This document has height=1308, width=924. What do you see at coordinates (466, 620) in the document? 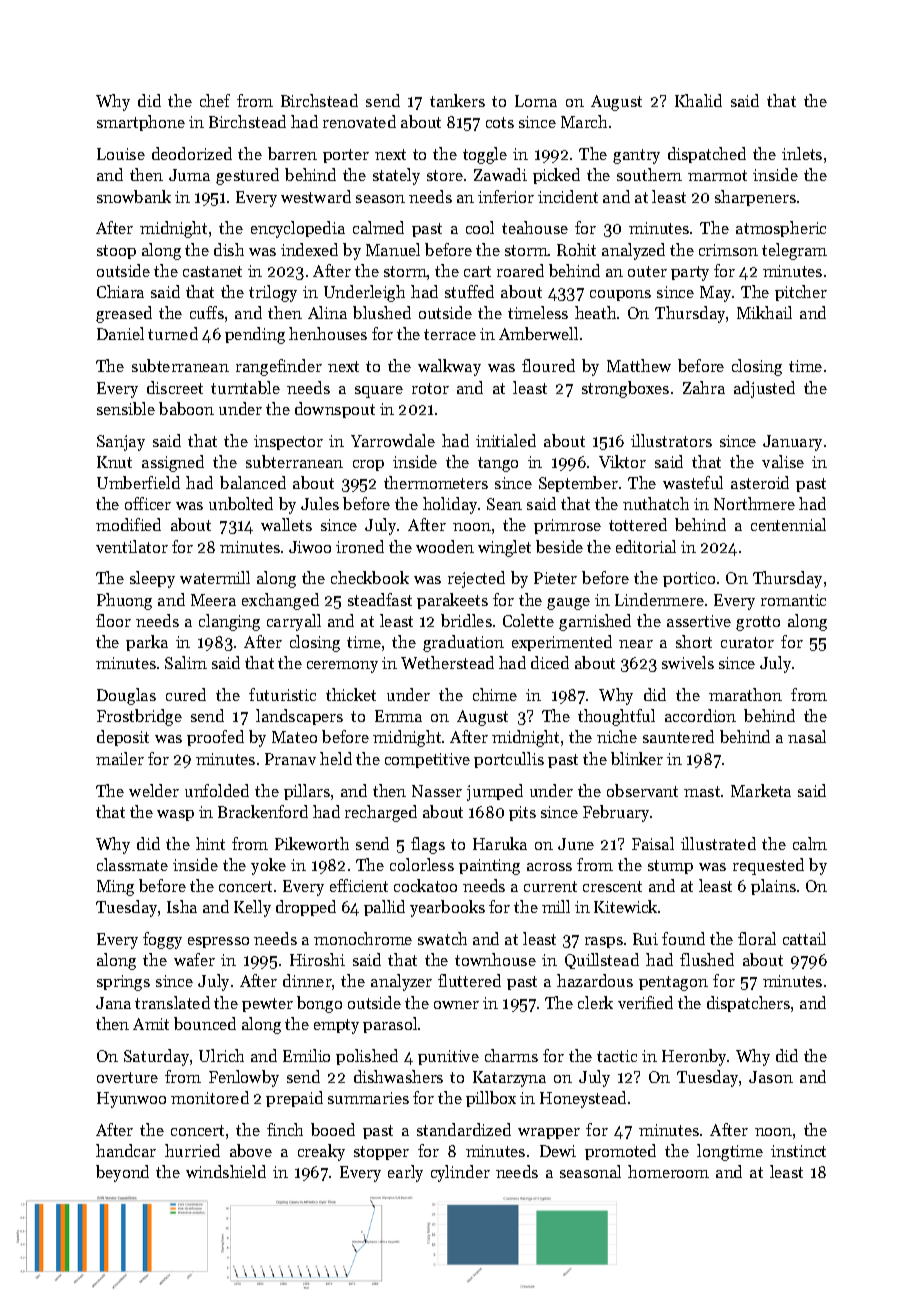
I see `bridles` at bounding box center [466, 620].
